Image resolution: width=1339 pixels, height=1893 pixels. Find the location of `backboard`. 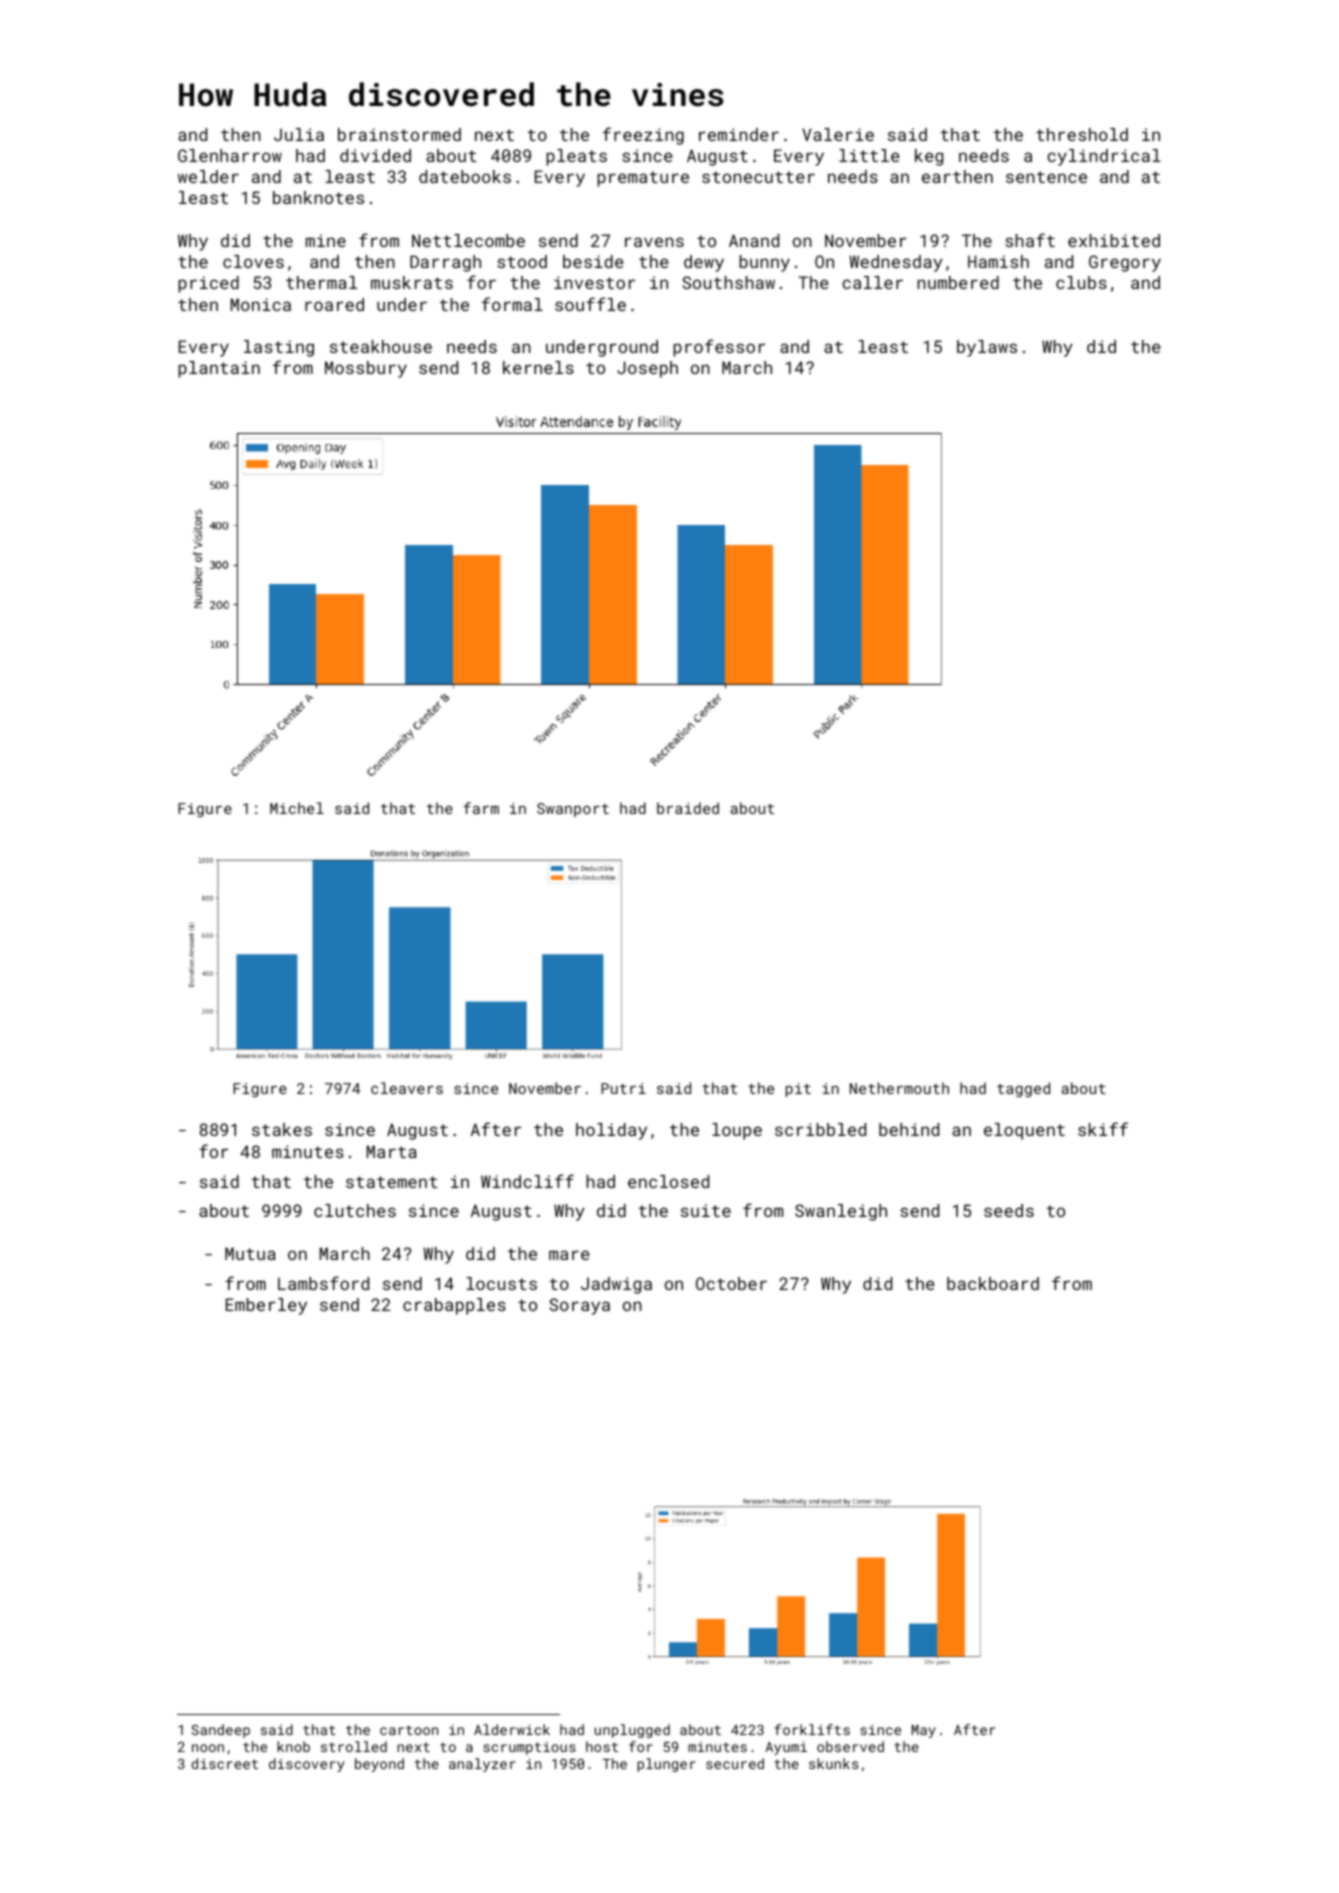

backboard is located at coordinates (993, 1283).
